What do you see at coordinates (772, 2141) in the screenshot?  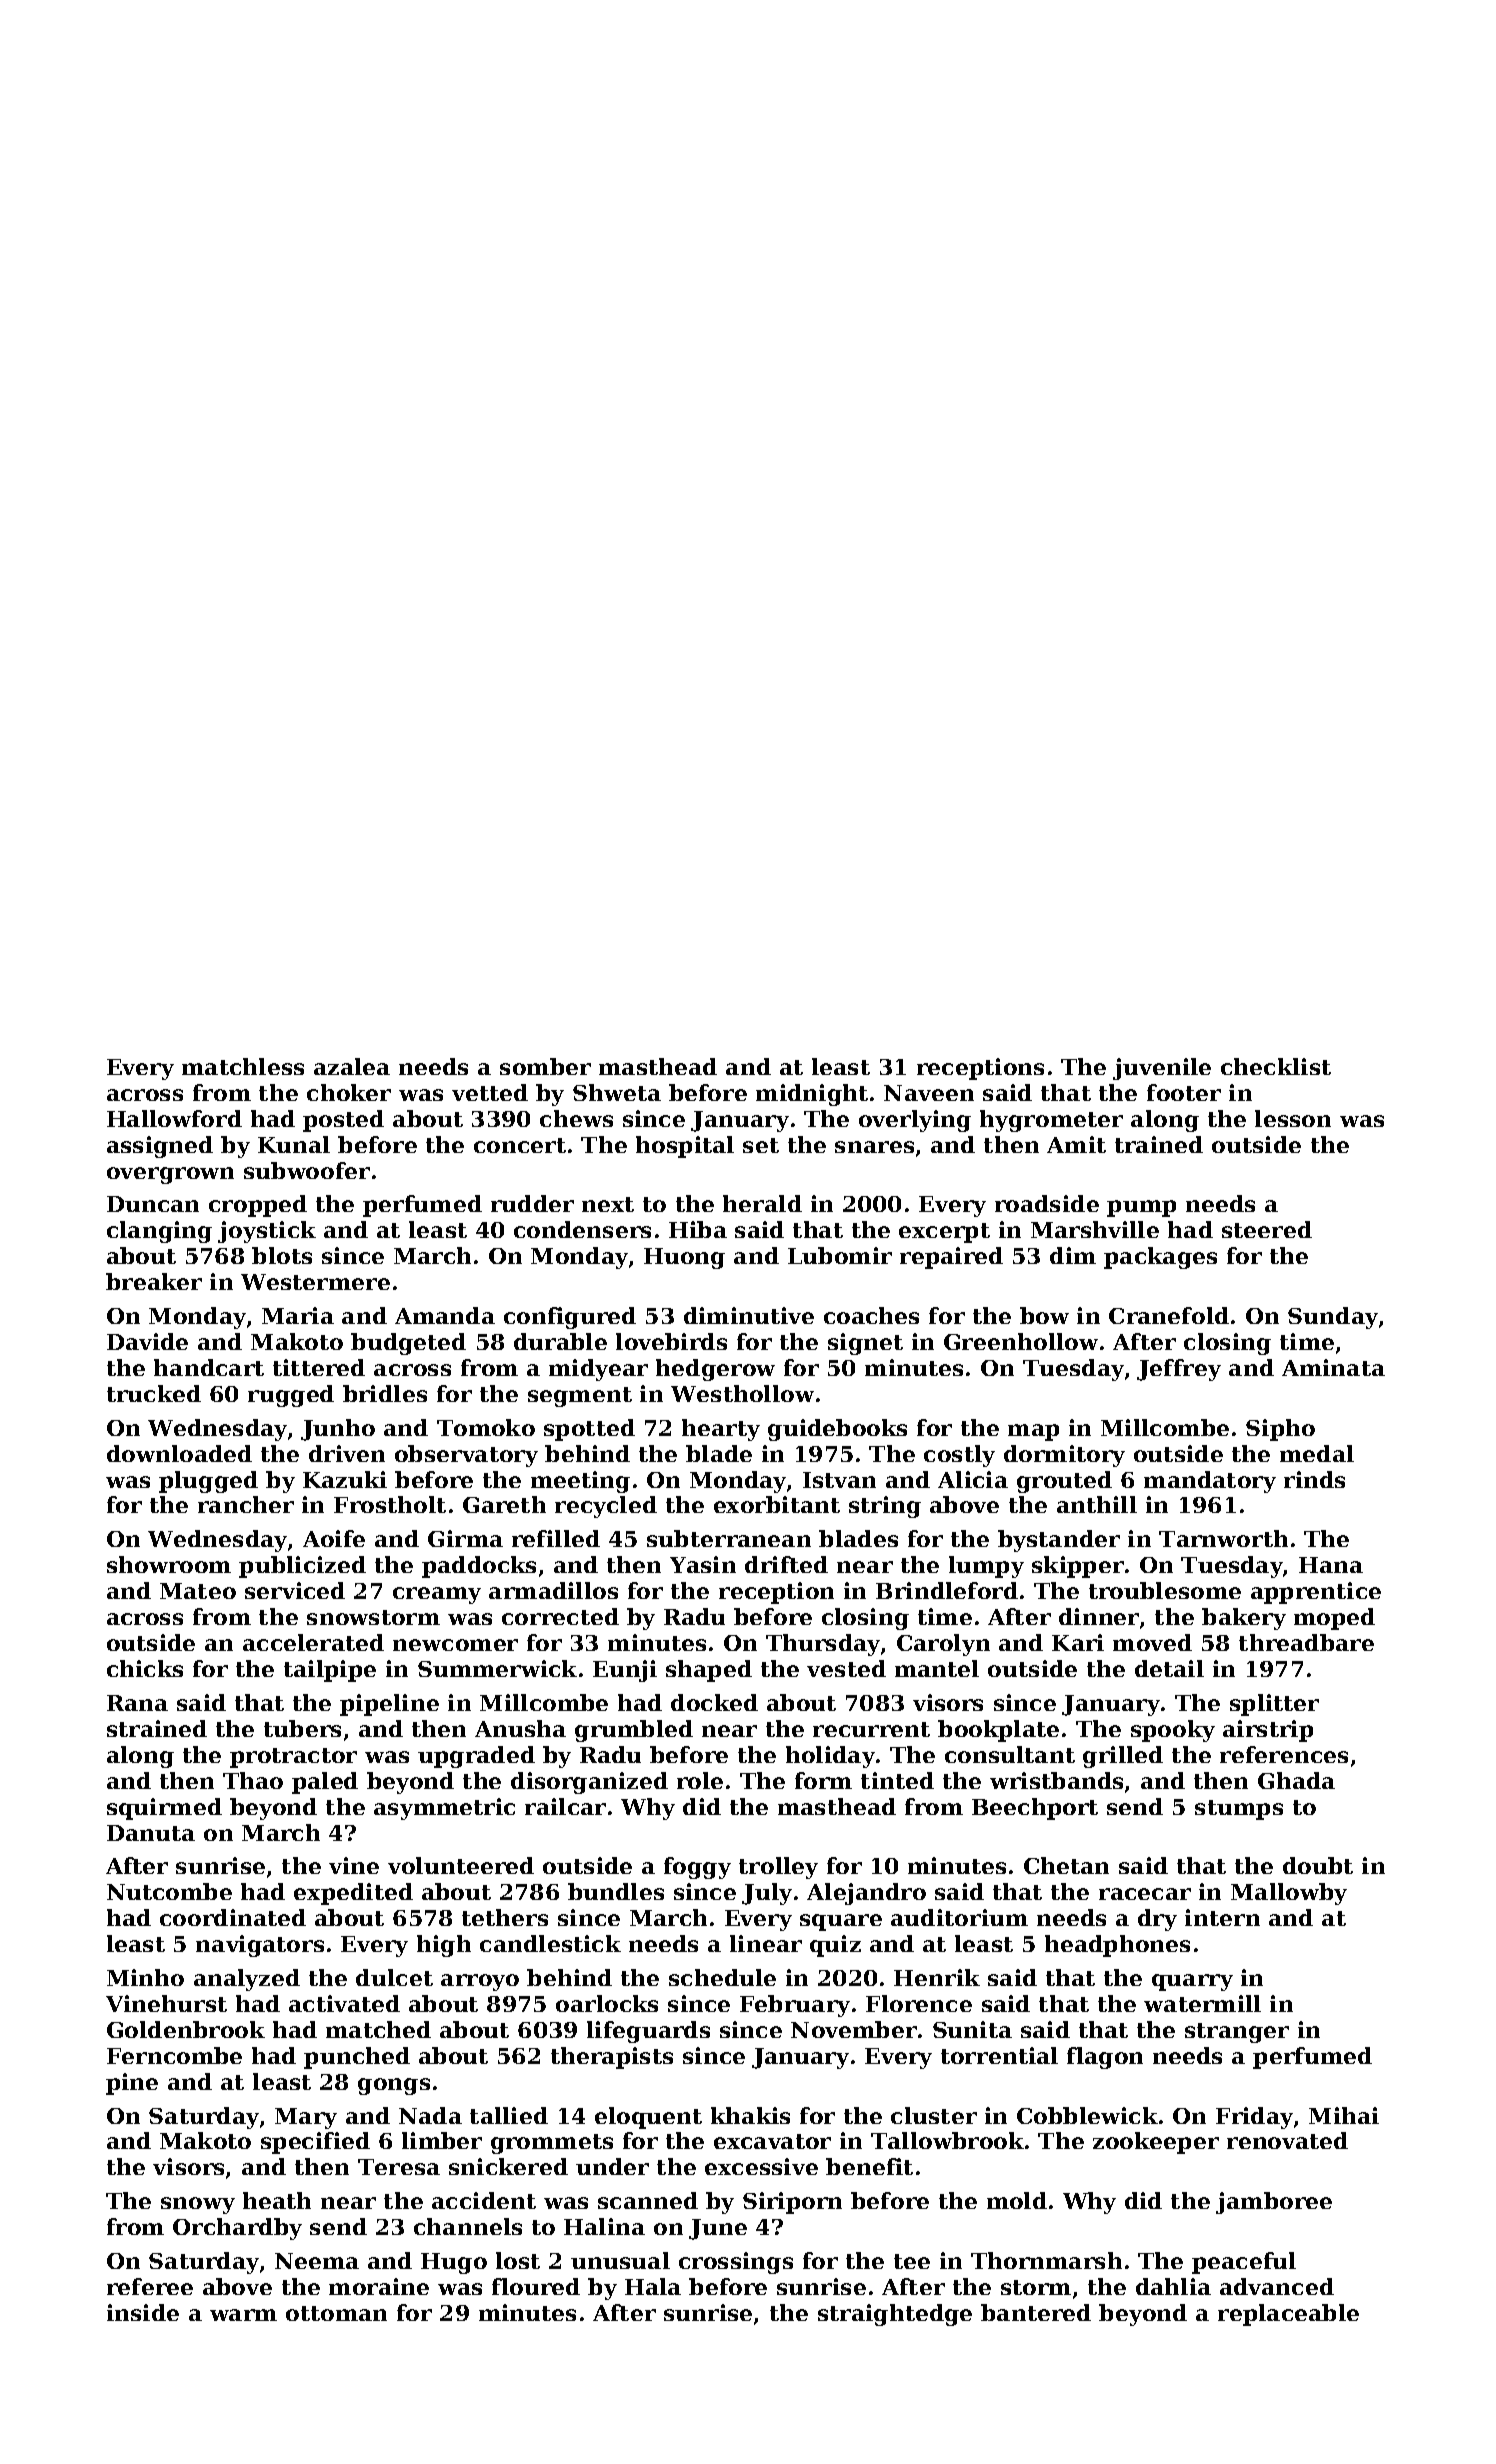 I see `excavator` at bounding box center [772, 2141].
